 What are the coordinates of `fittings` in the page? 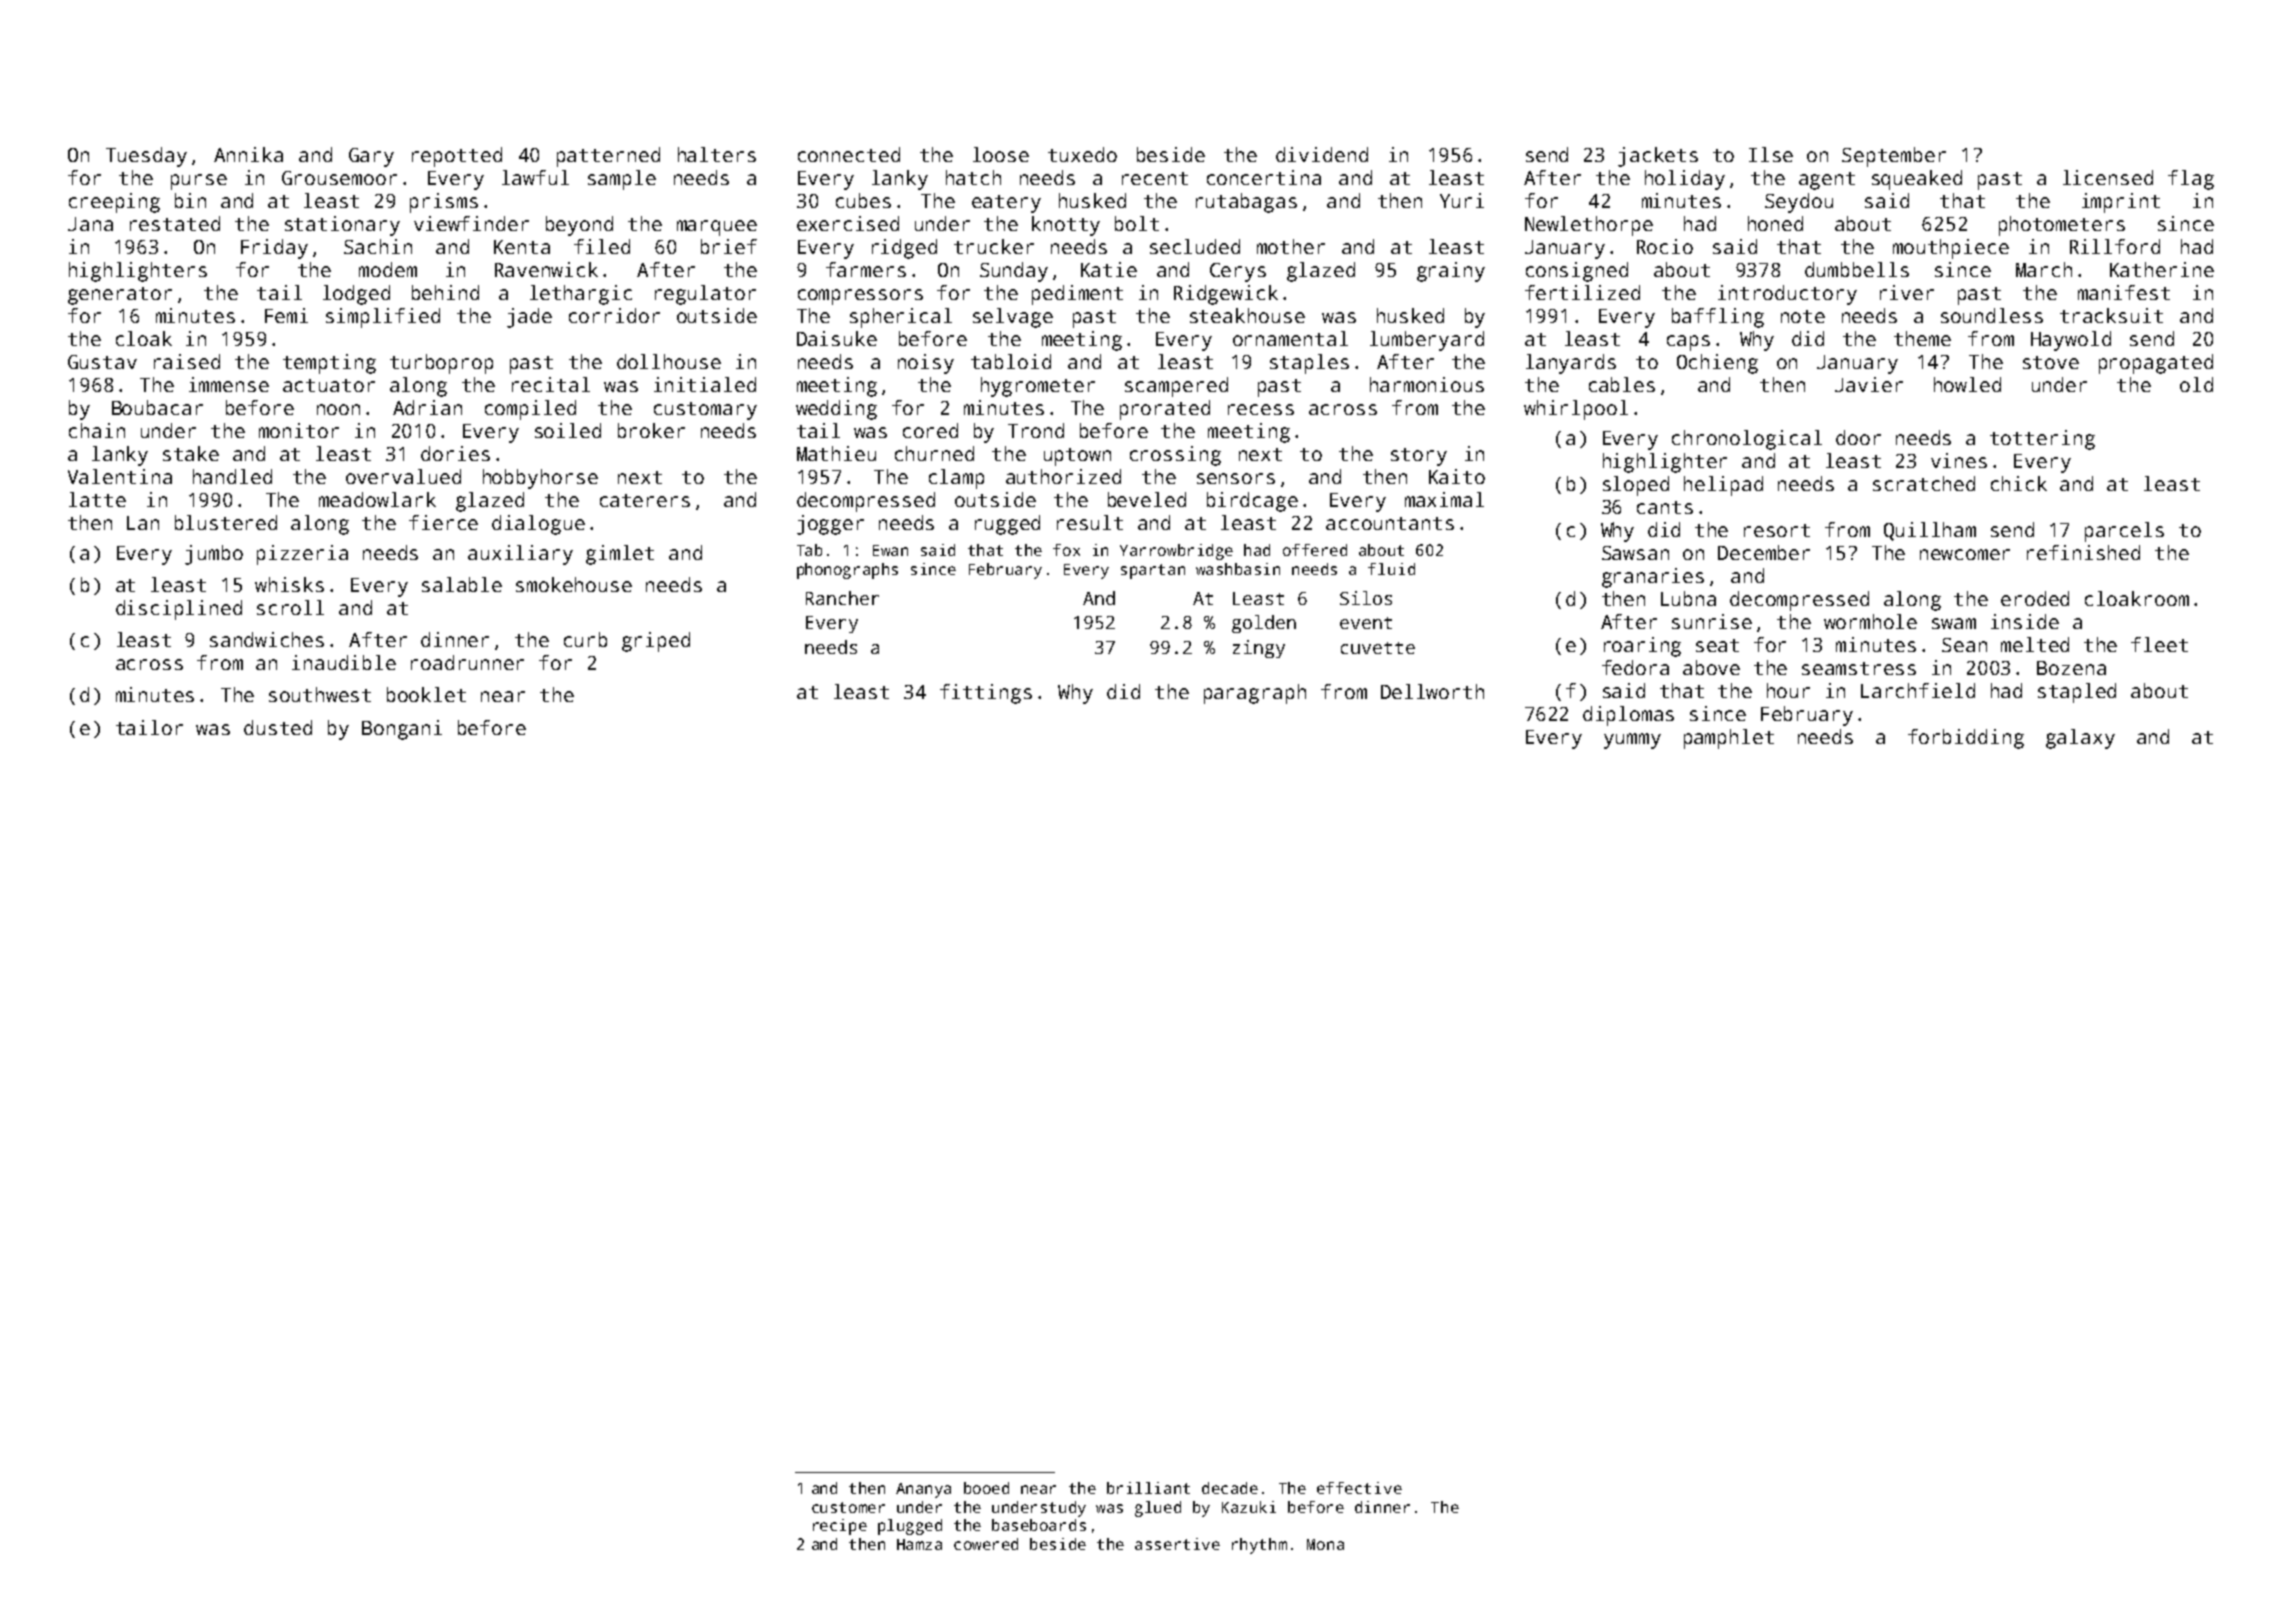 It's located at (986, 694).
